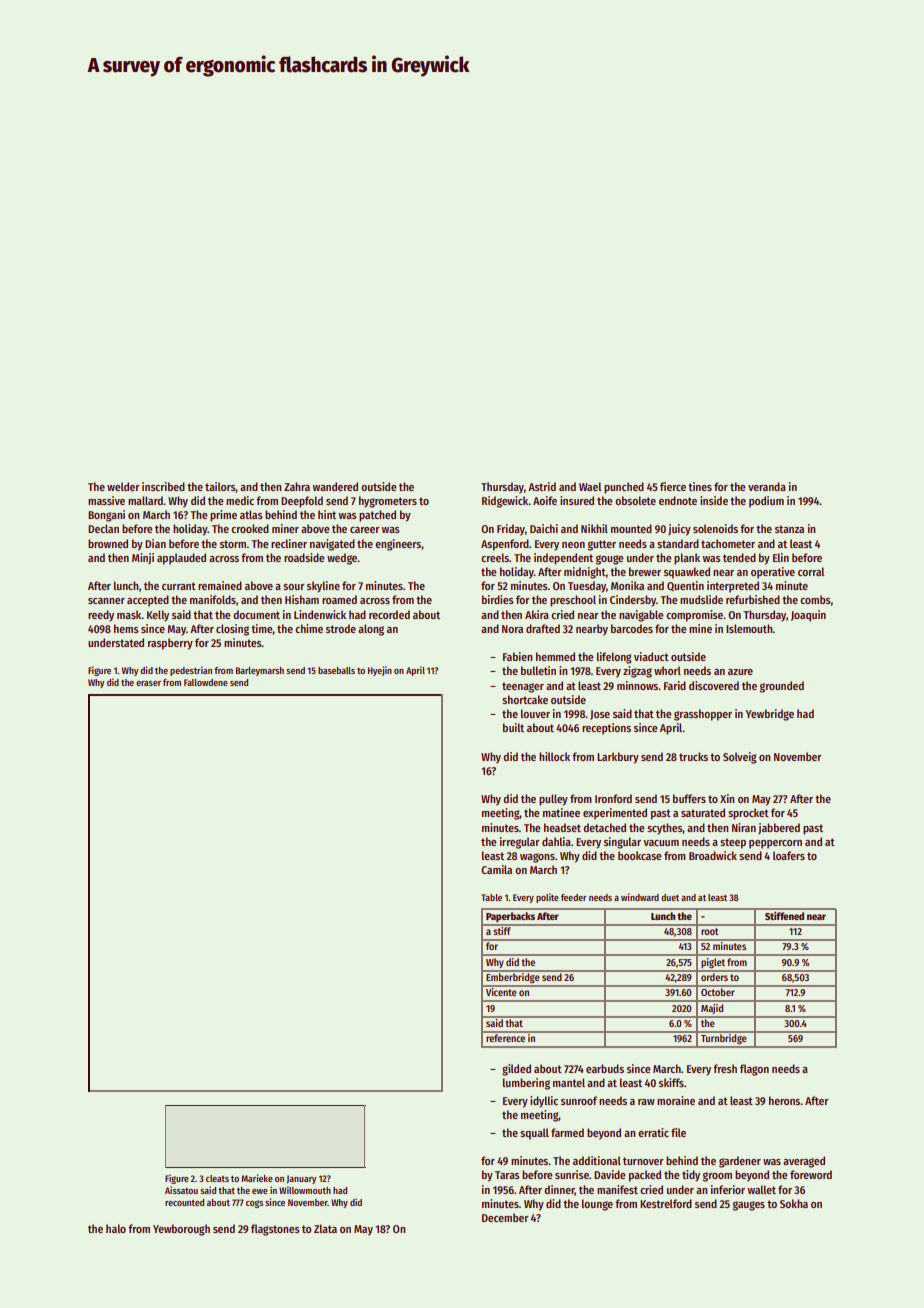  I want to click on built, so click(513, 727).
